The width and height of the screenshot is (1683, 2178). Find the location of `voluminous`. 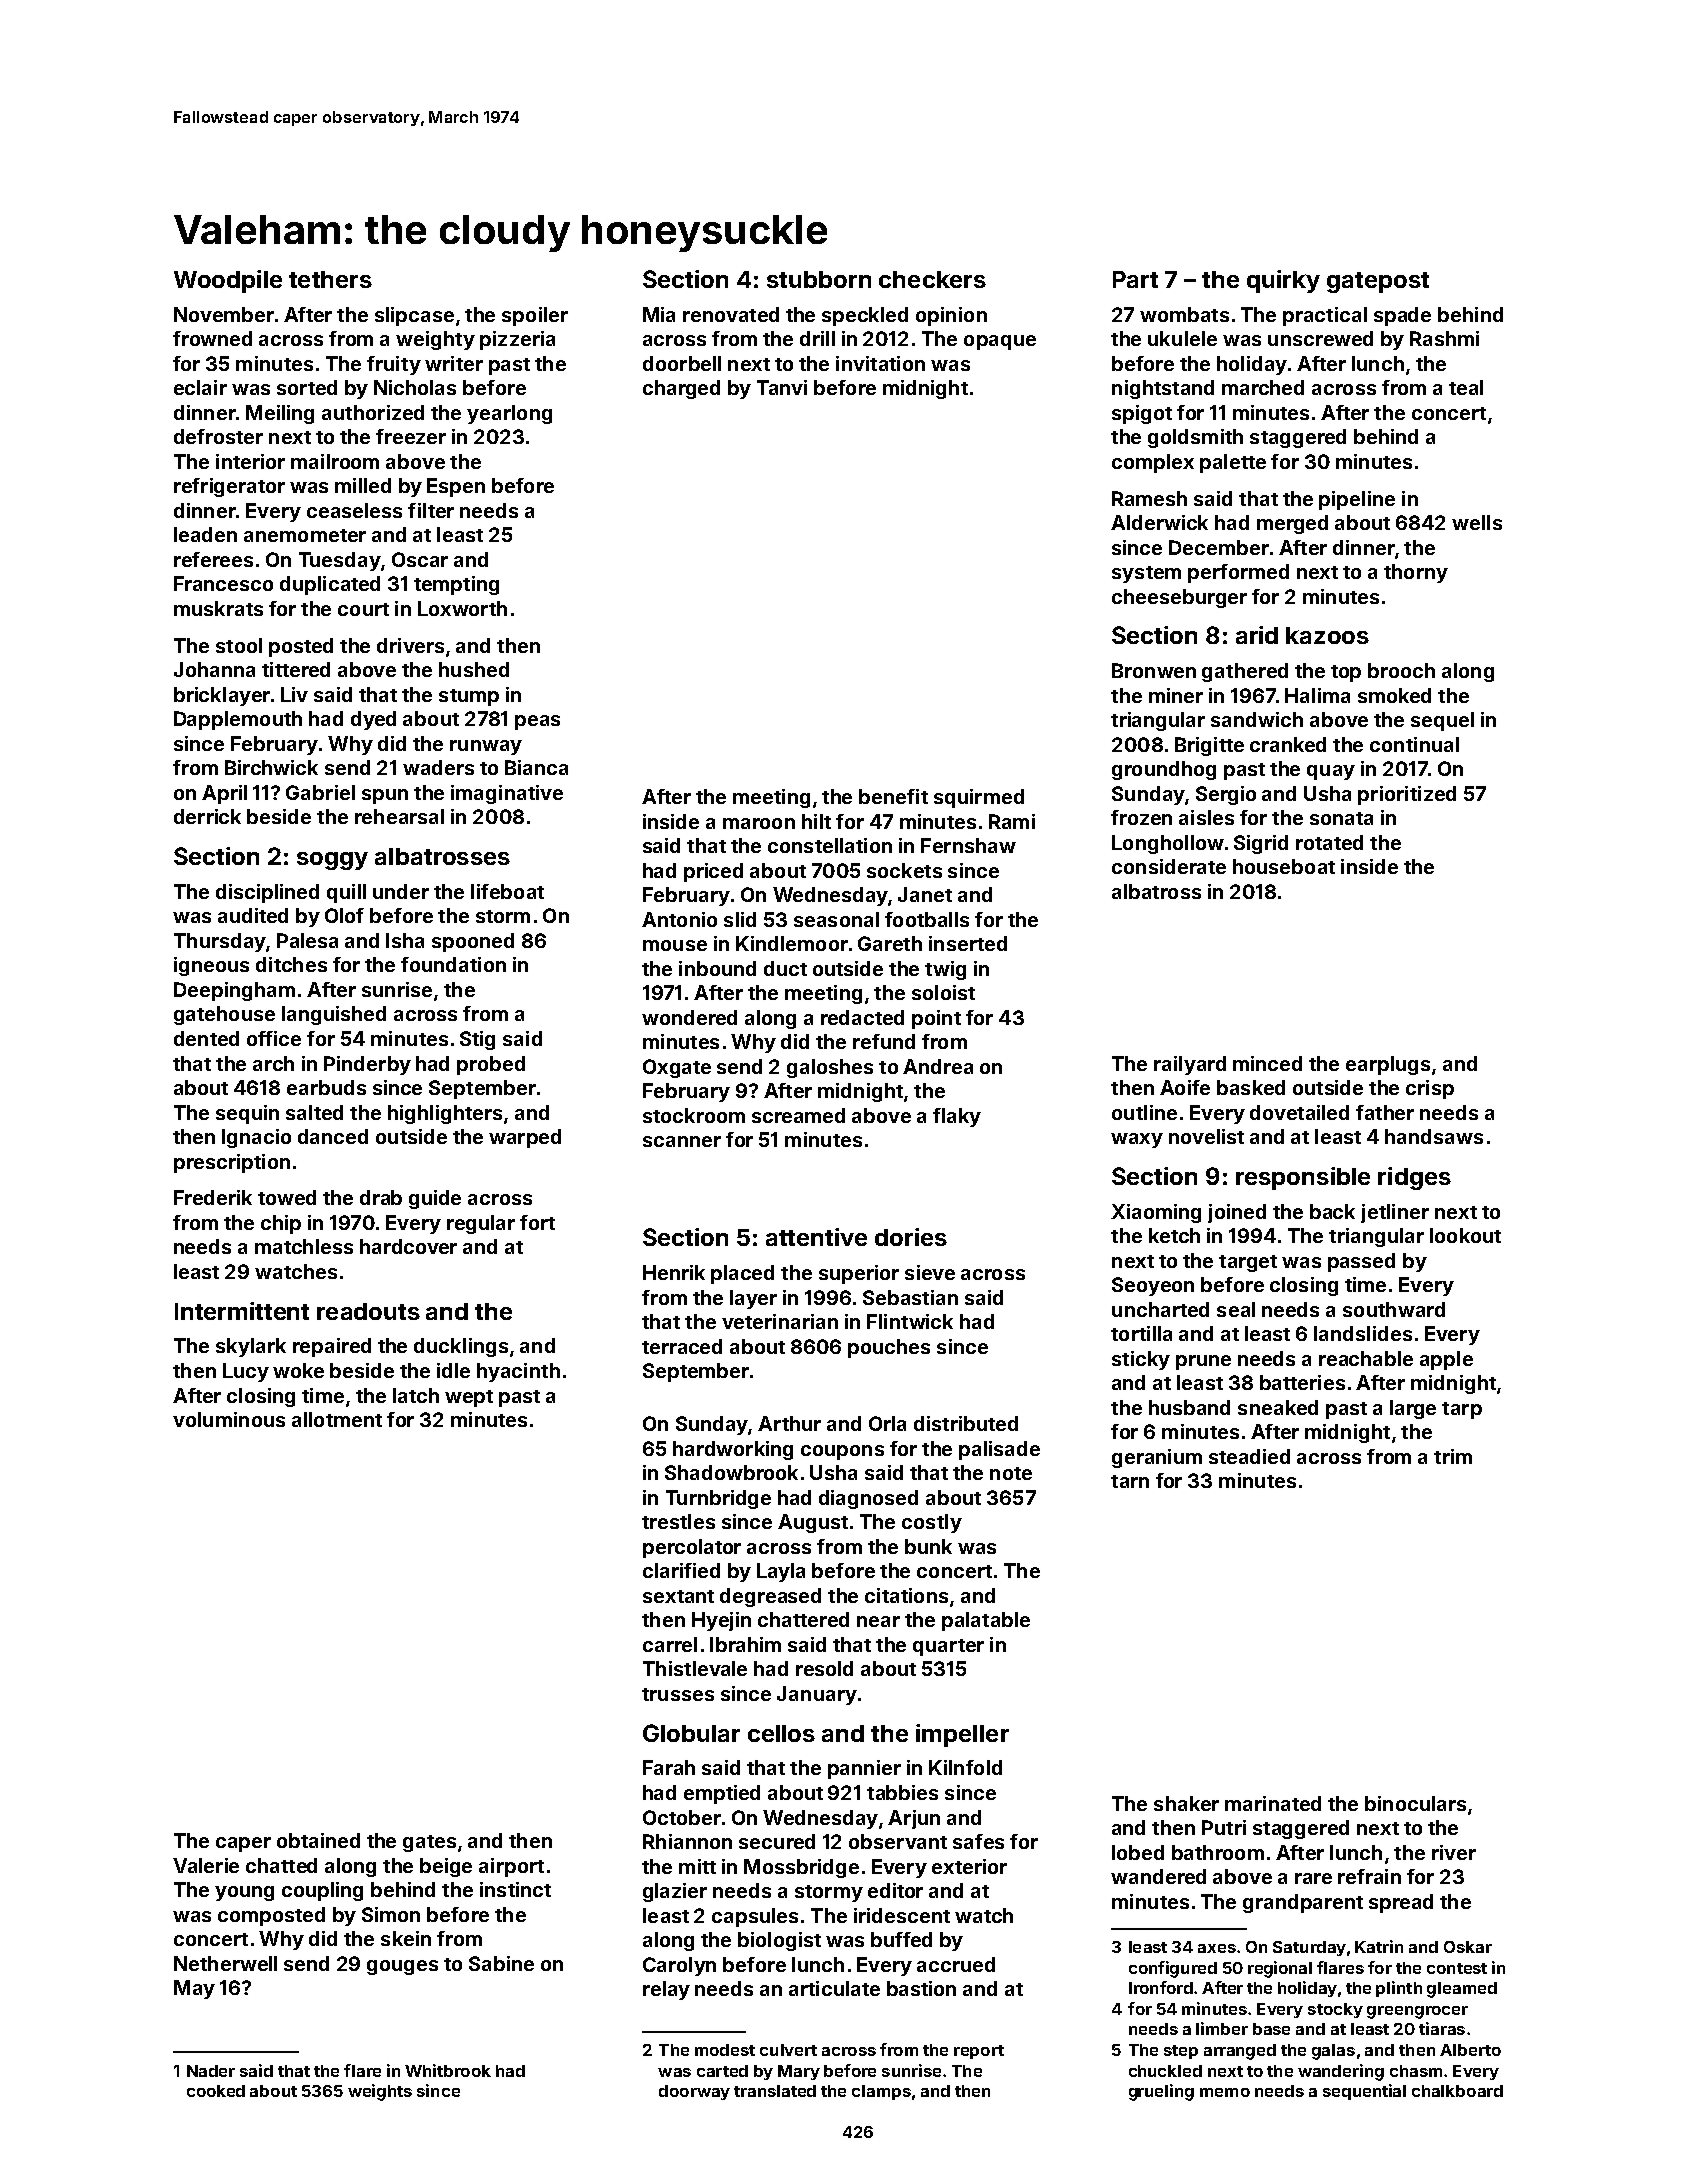

voluminous is located at coordinates (229, 1419).
